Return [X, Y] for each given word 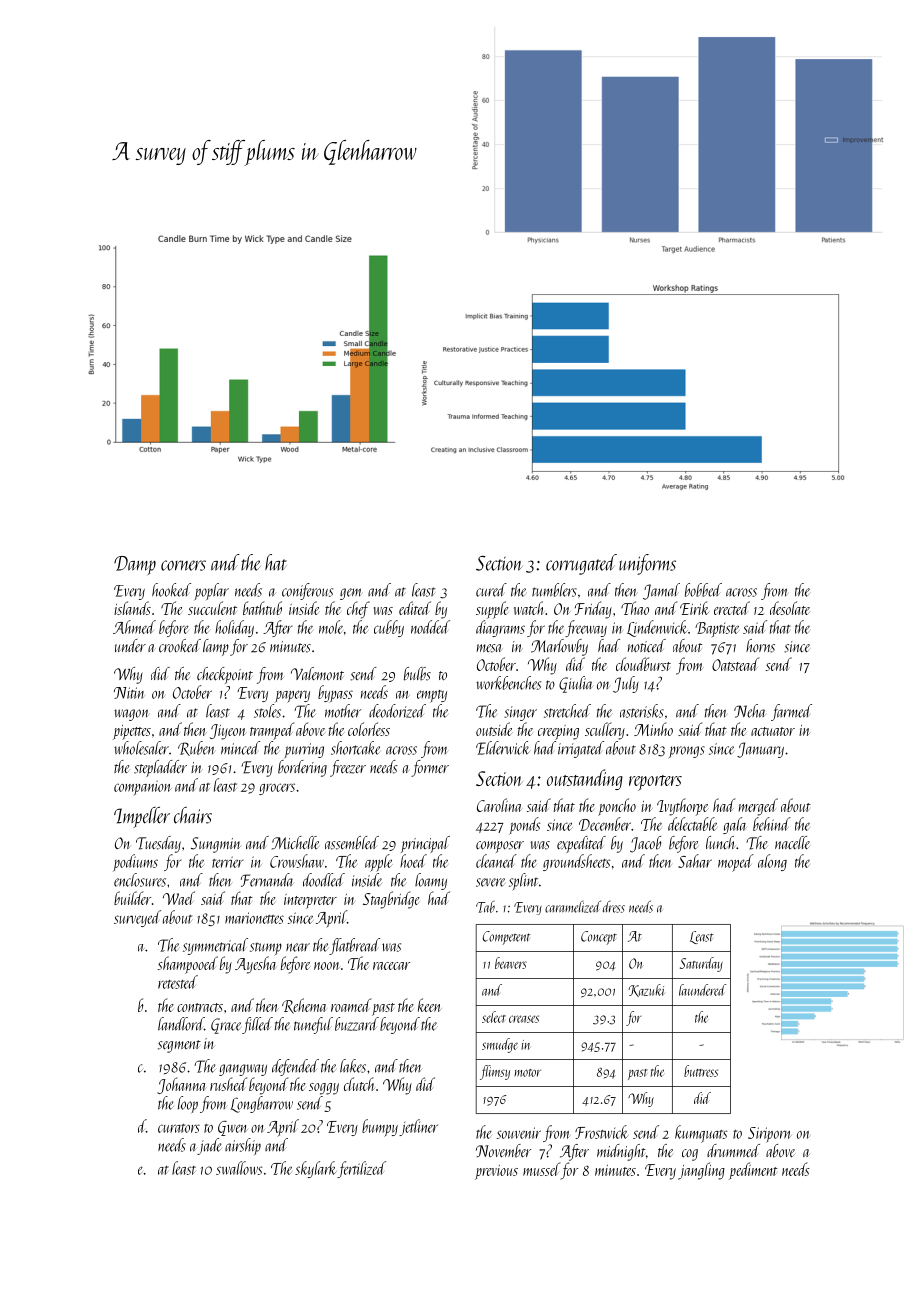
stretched [567, 711]
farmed [791, 712]
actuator [773, 731]
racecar [391, 966]
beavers [511, 963]
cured [491, 590]
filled [257, 1025]
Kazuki [646, 990]
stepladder [160, 768]
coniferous [307, 591]
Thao [635, 608]
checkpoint [225, 675]
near [298, 947]
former [430, 768]
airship [243, 1146]
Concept [599, 938]
